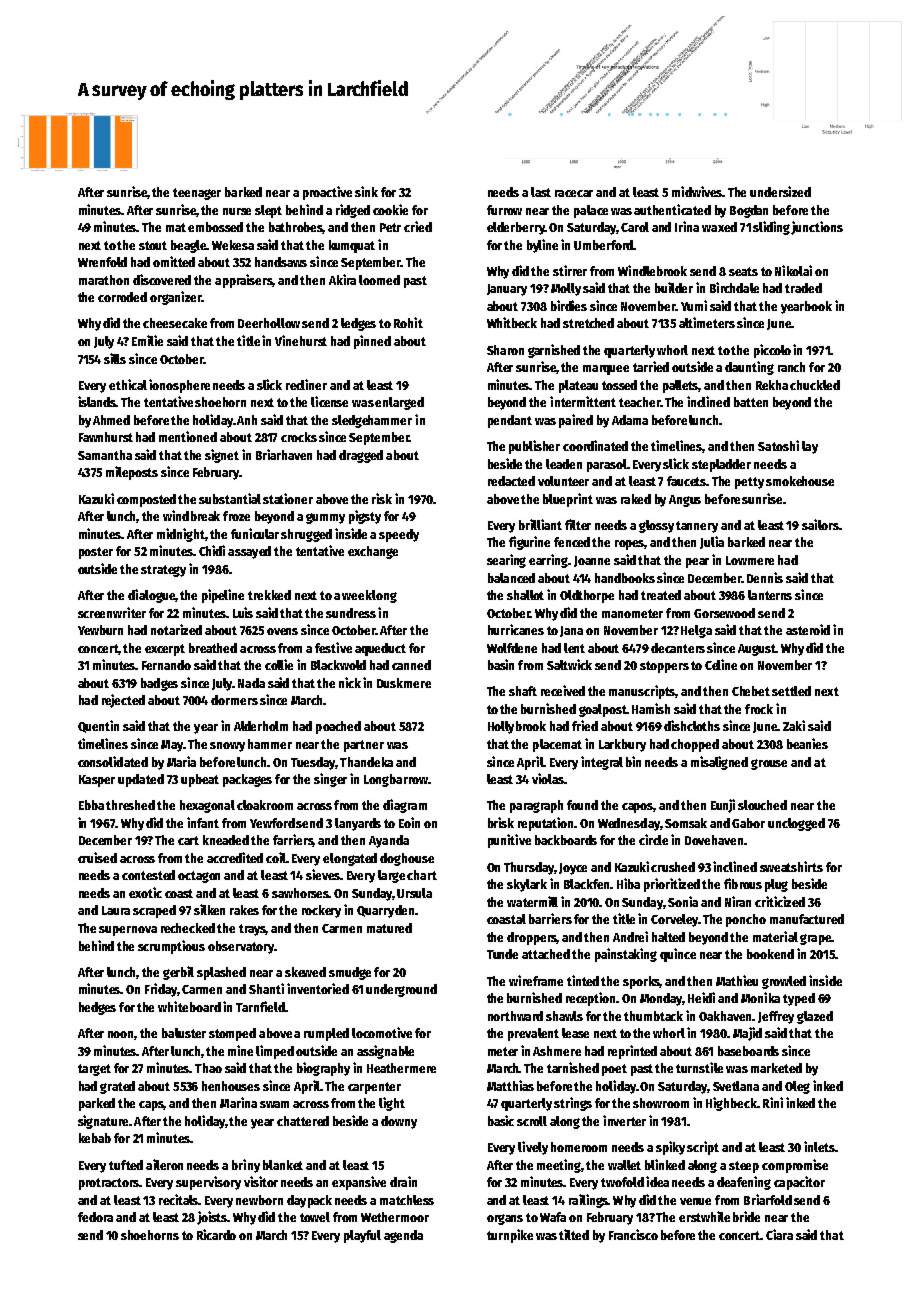 The image size is (924, 1314). I want to click on turnpike, so click(510, 1236).
